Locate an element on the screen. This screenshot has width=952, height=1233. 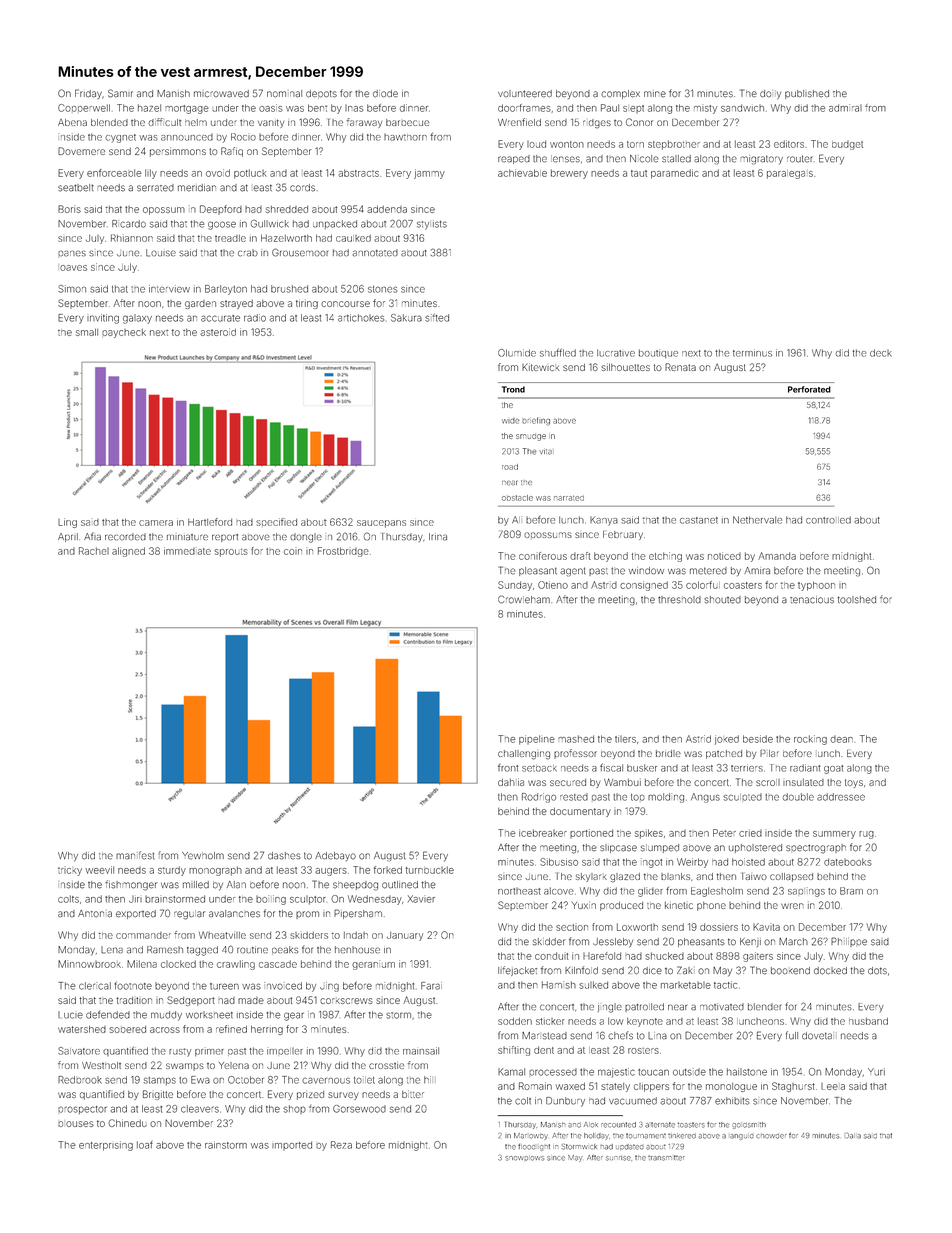
toolshed is located at coordinates (857, 600).
